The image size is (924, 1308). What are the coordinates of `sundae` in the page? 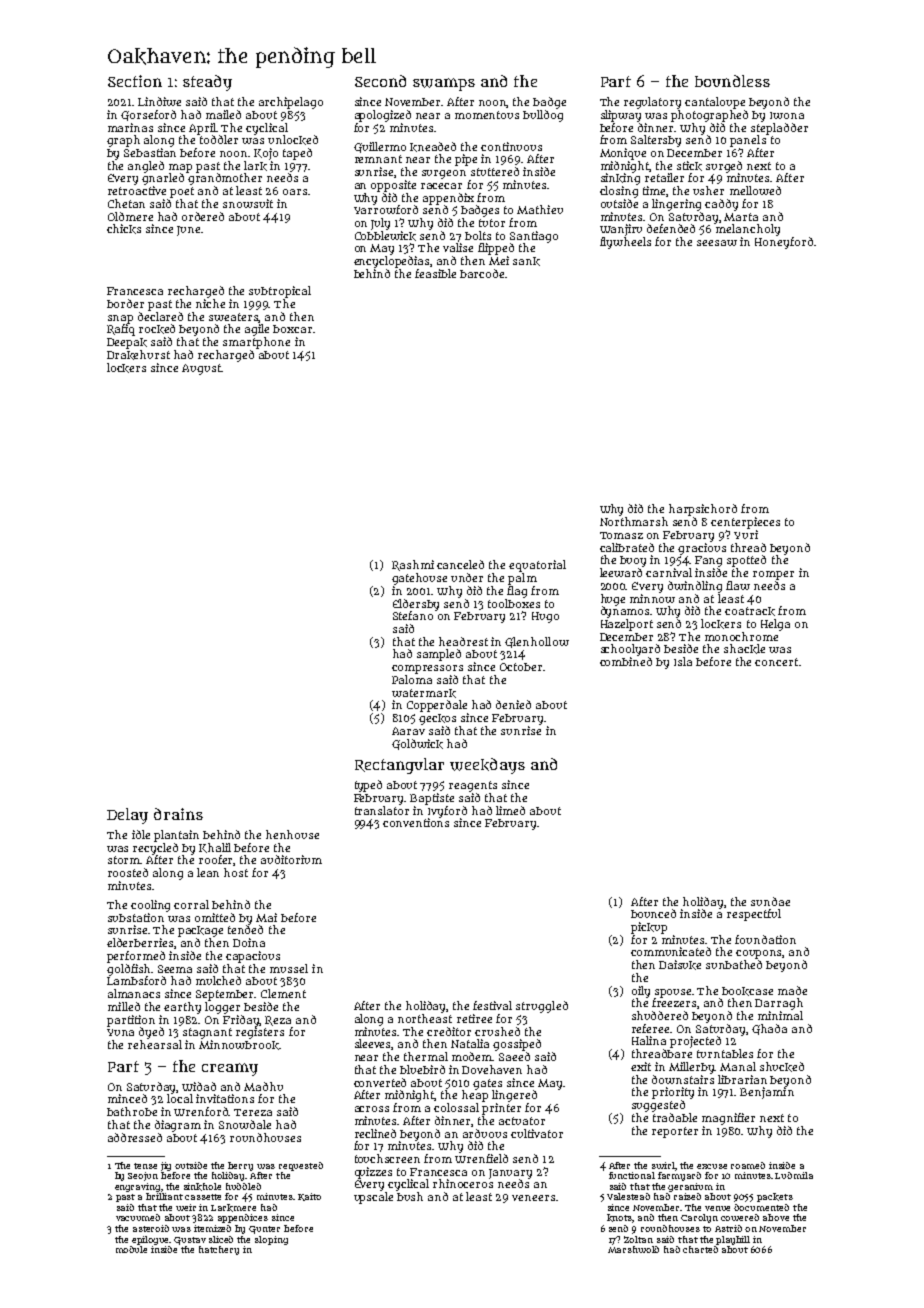 It's located at (770, 901).
